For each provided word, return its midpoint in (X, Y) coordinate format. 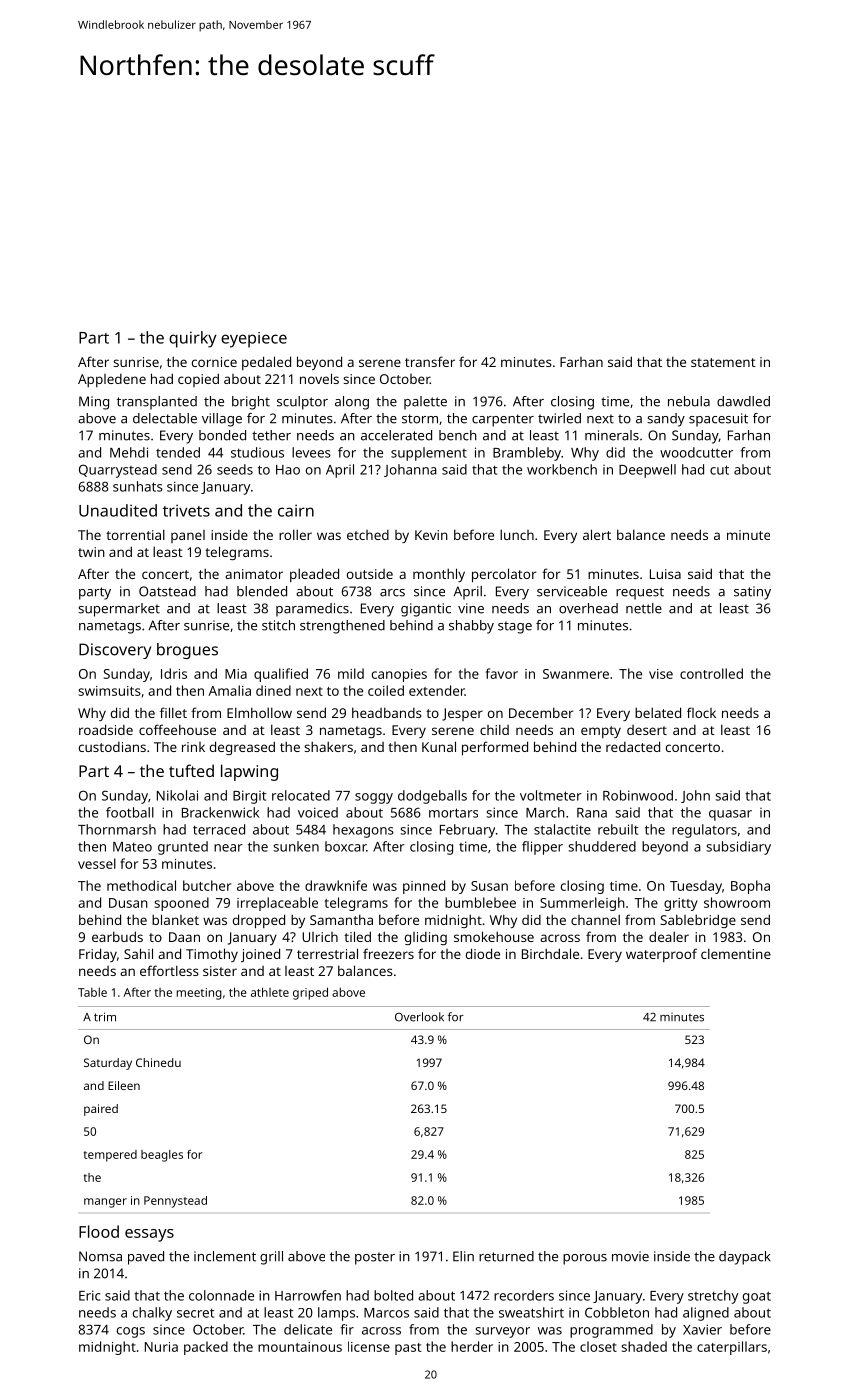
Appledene (112, 380)
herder (472, 1346)
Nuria (161, 1347)
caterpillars (732, 1348)
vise (661, 674)
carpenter (503, 420)
